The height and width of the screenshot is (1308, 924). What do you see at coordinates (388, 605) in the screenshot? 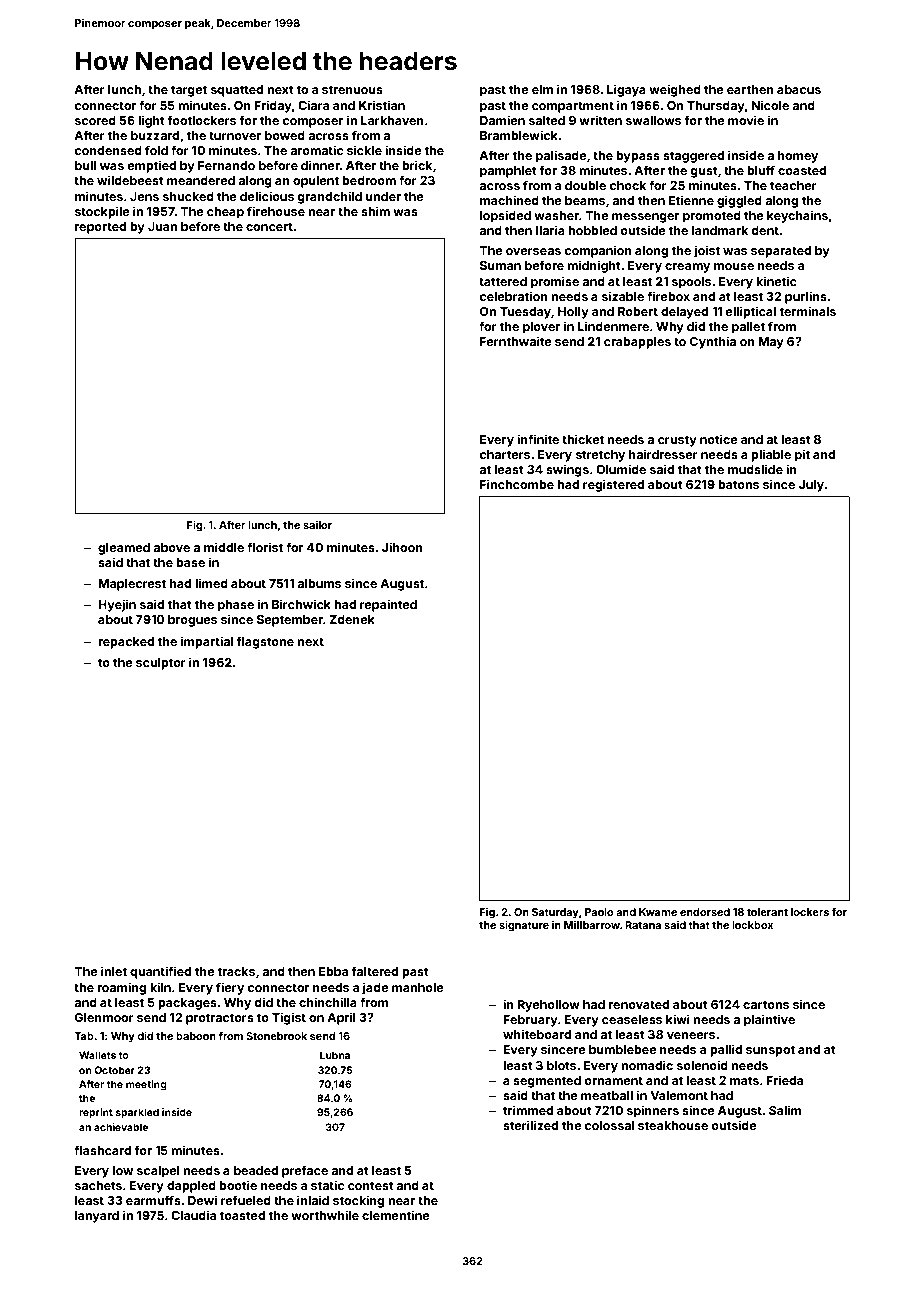
I see `repainted` at bounding box center [388, 605].
